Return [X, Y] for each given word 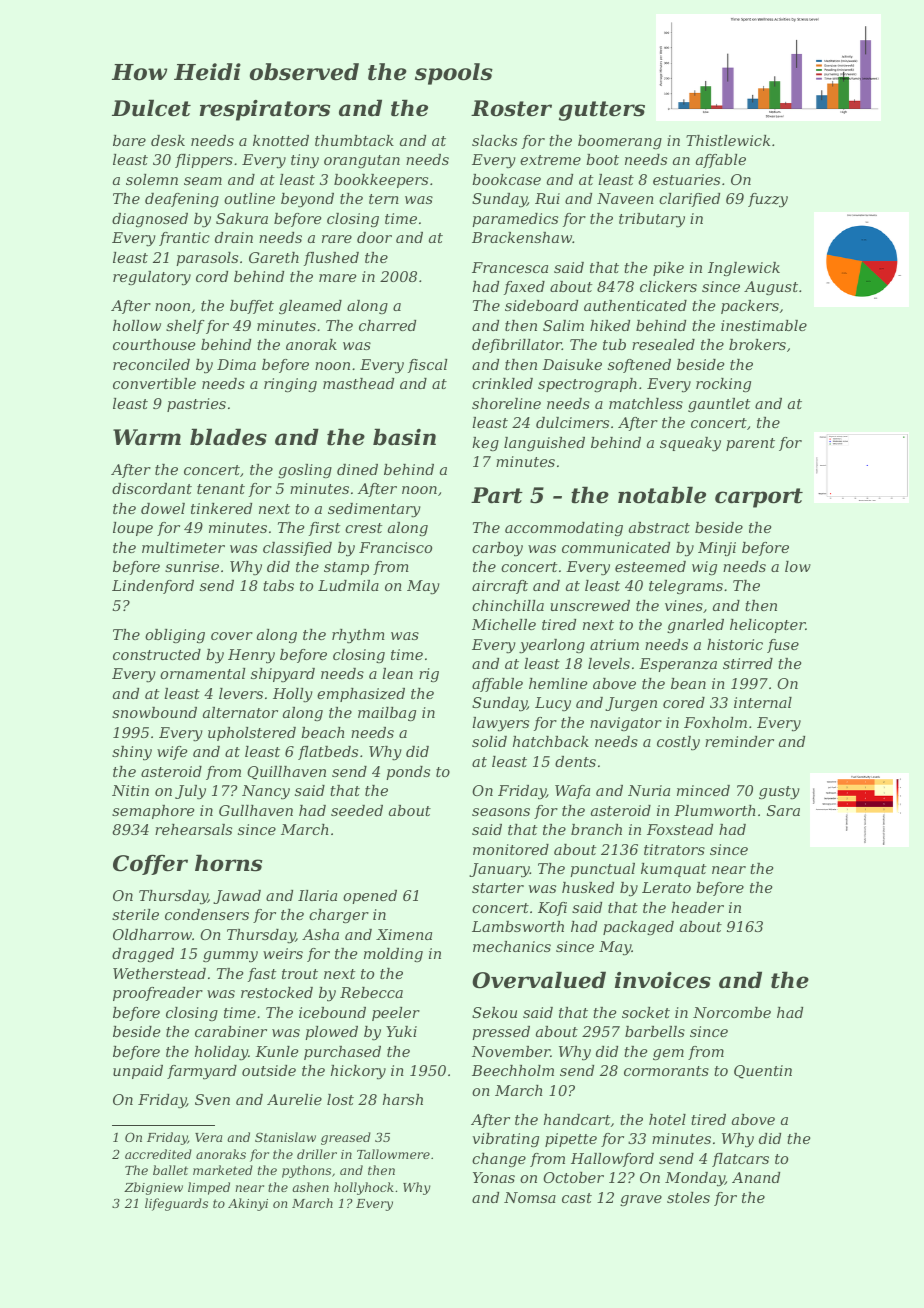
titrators [674, 849]
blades [228, 437]
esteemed [650, 566]
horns [228, 863]
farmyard [202, 1072]
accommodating [564, 529]
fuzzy [768, 200]
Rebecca [371, 992]
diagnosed [150, 220]
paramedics [515, 220]
